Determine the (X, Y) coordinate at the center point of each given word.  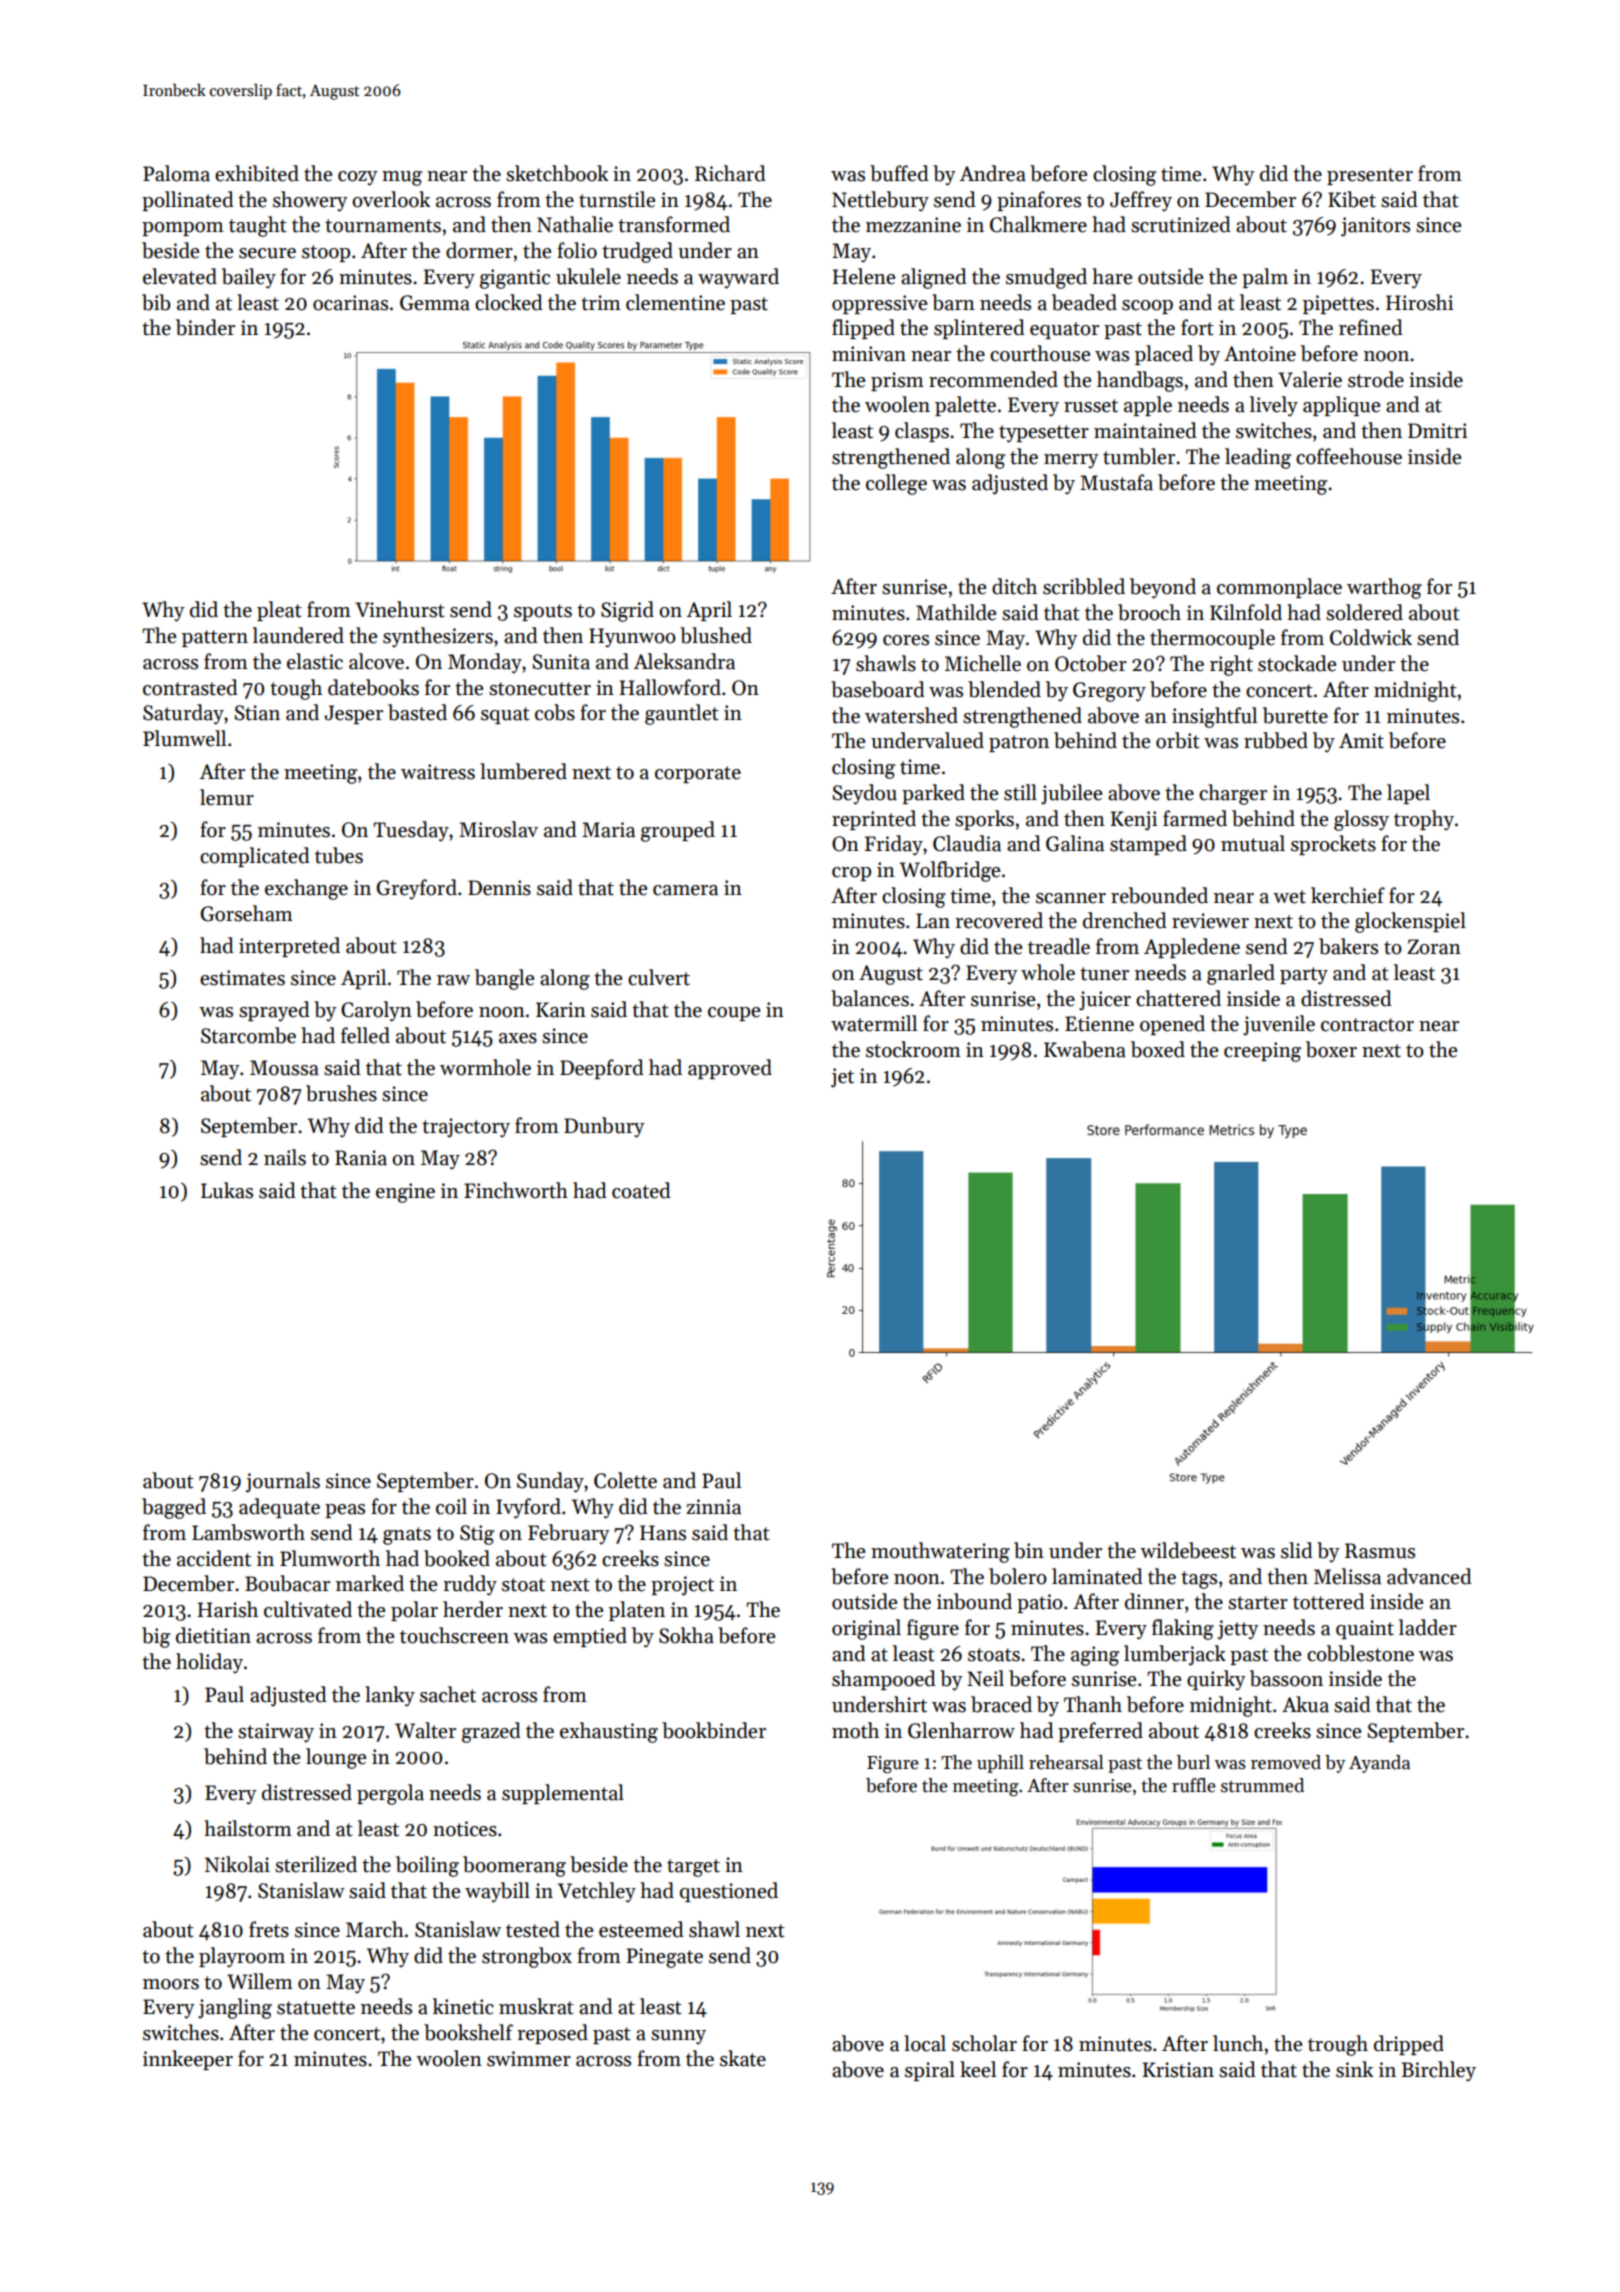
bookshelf (468, 2032)
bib (156, 302)
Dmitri (1437, 431)
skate (743, 2058)
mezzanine (913, 225)
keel (978, 2069)
